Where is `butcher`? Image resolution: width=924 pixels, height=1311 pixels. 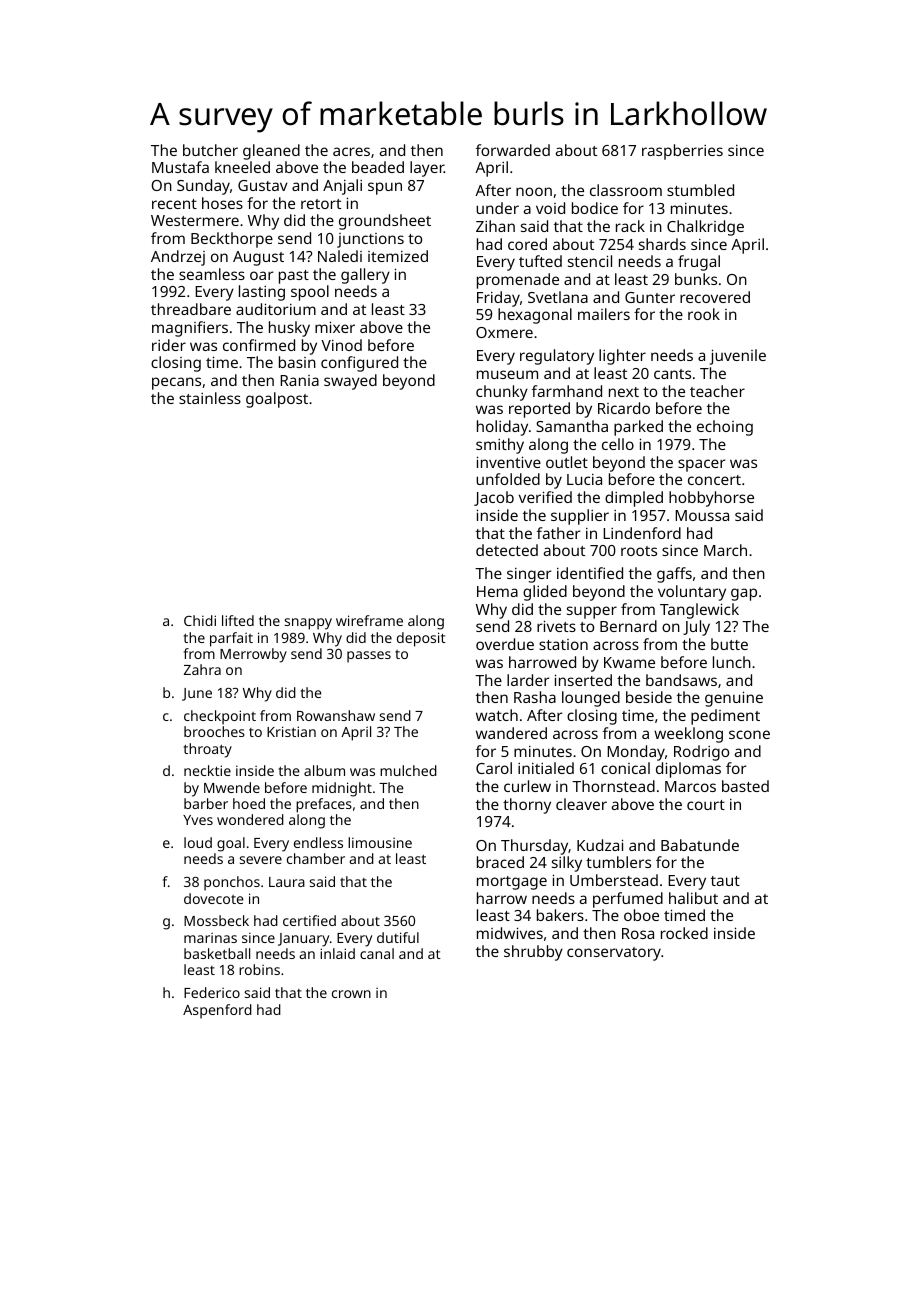
butcher is located at coordinates (210, 150).
